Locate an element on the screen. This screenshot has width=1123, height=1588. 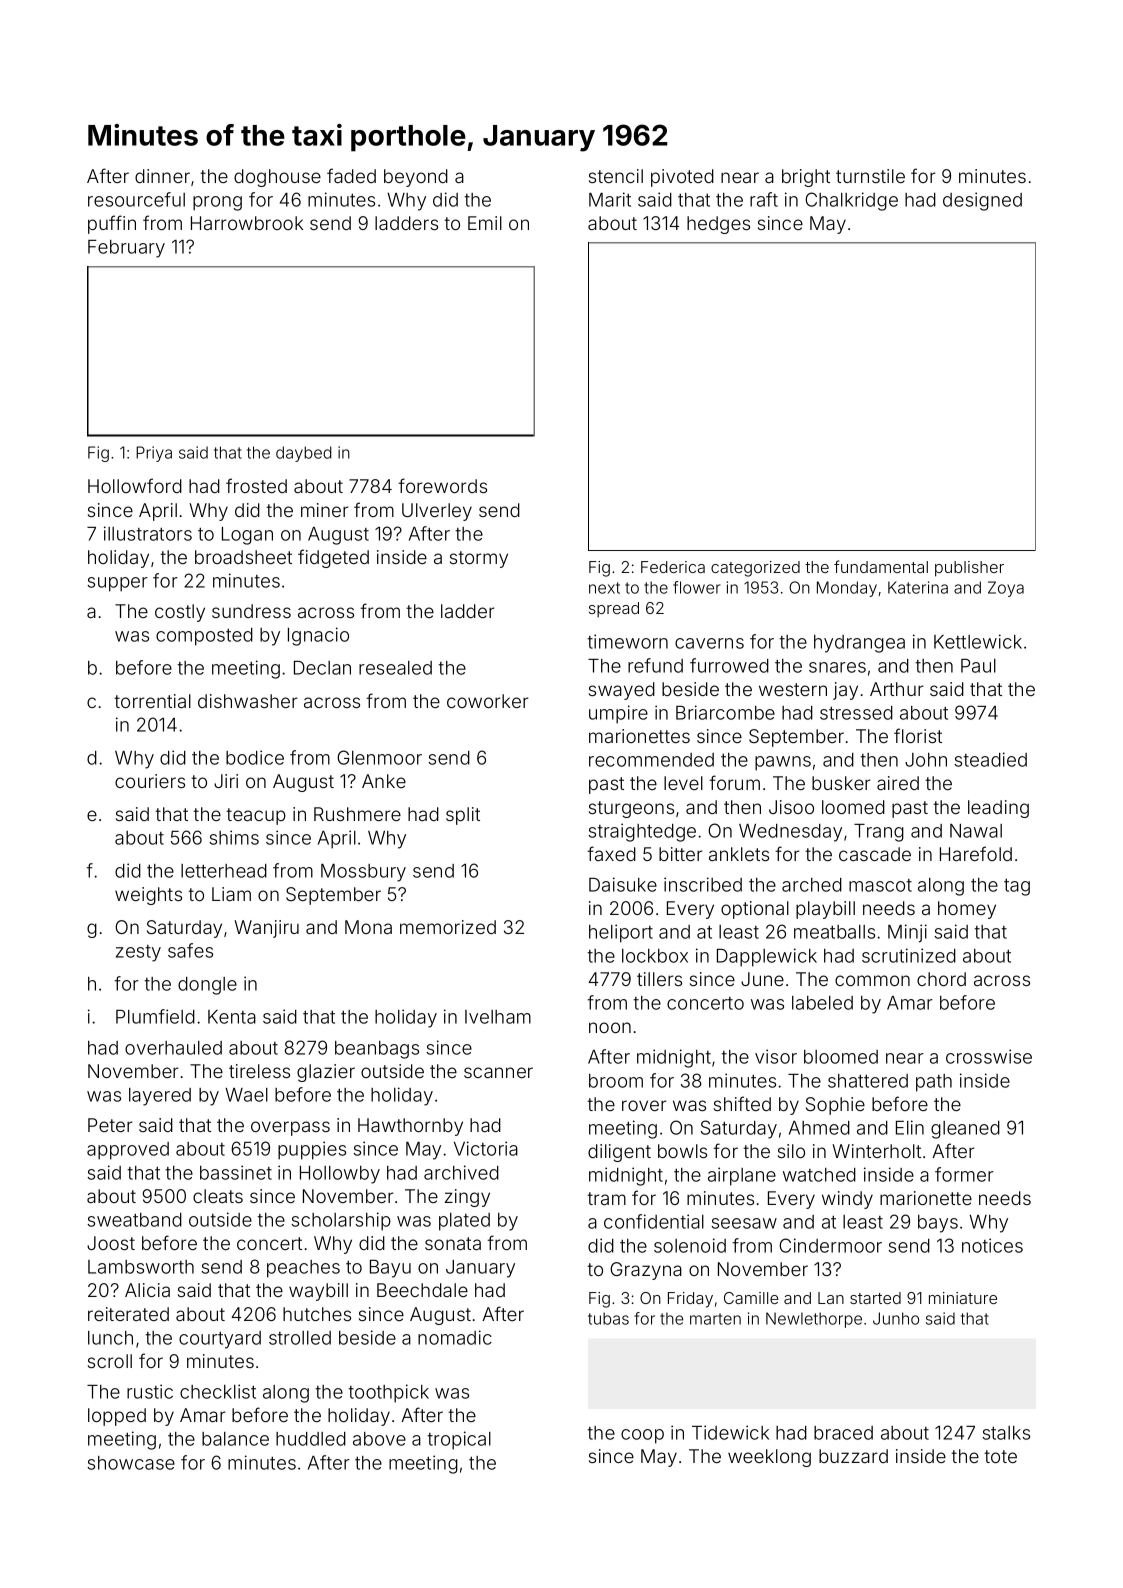
Peter is located at coordinates (110, 1125).
